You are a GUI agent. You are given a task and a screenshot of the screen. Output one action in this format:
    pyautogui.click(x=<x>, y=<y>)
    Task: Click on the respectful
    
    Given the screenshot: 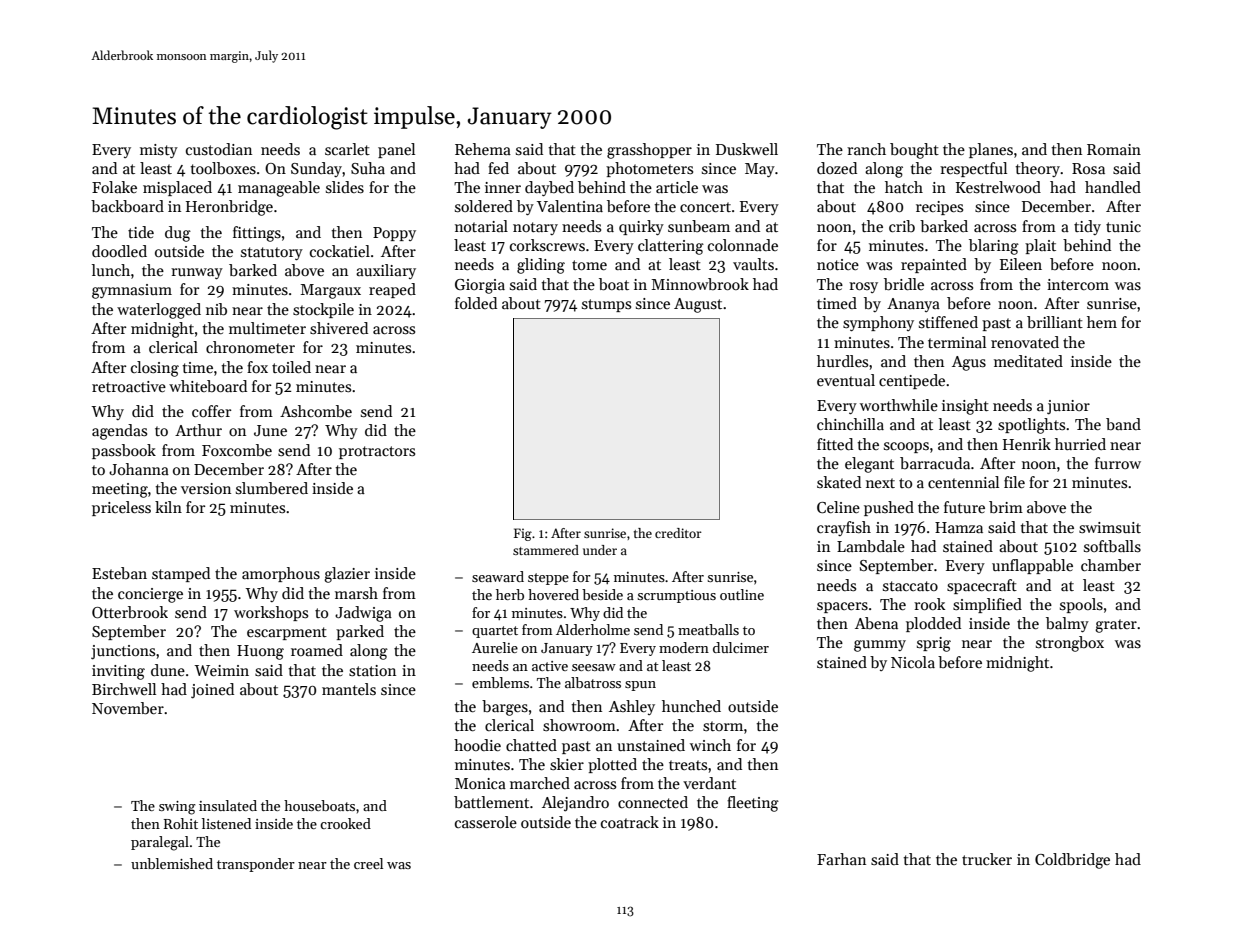 What is the action you would take?
    pyautogui.click(x=973, y=169)
